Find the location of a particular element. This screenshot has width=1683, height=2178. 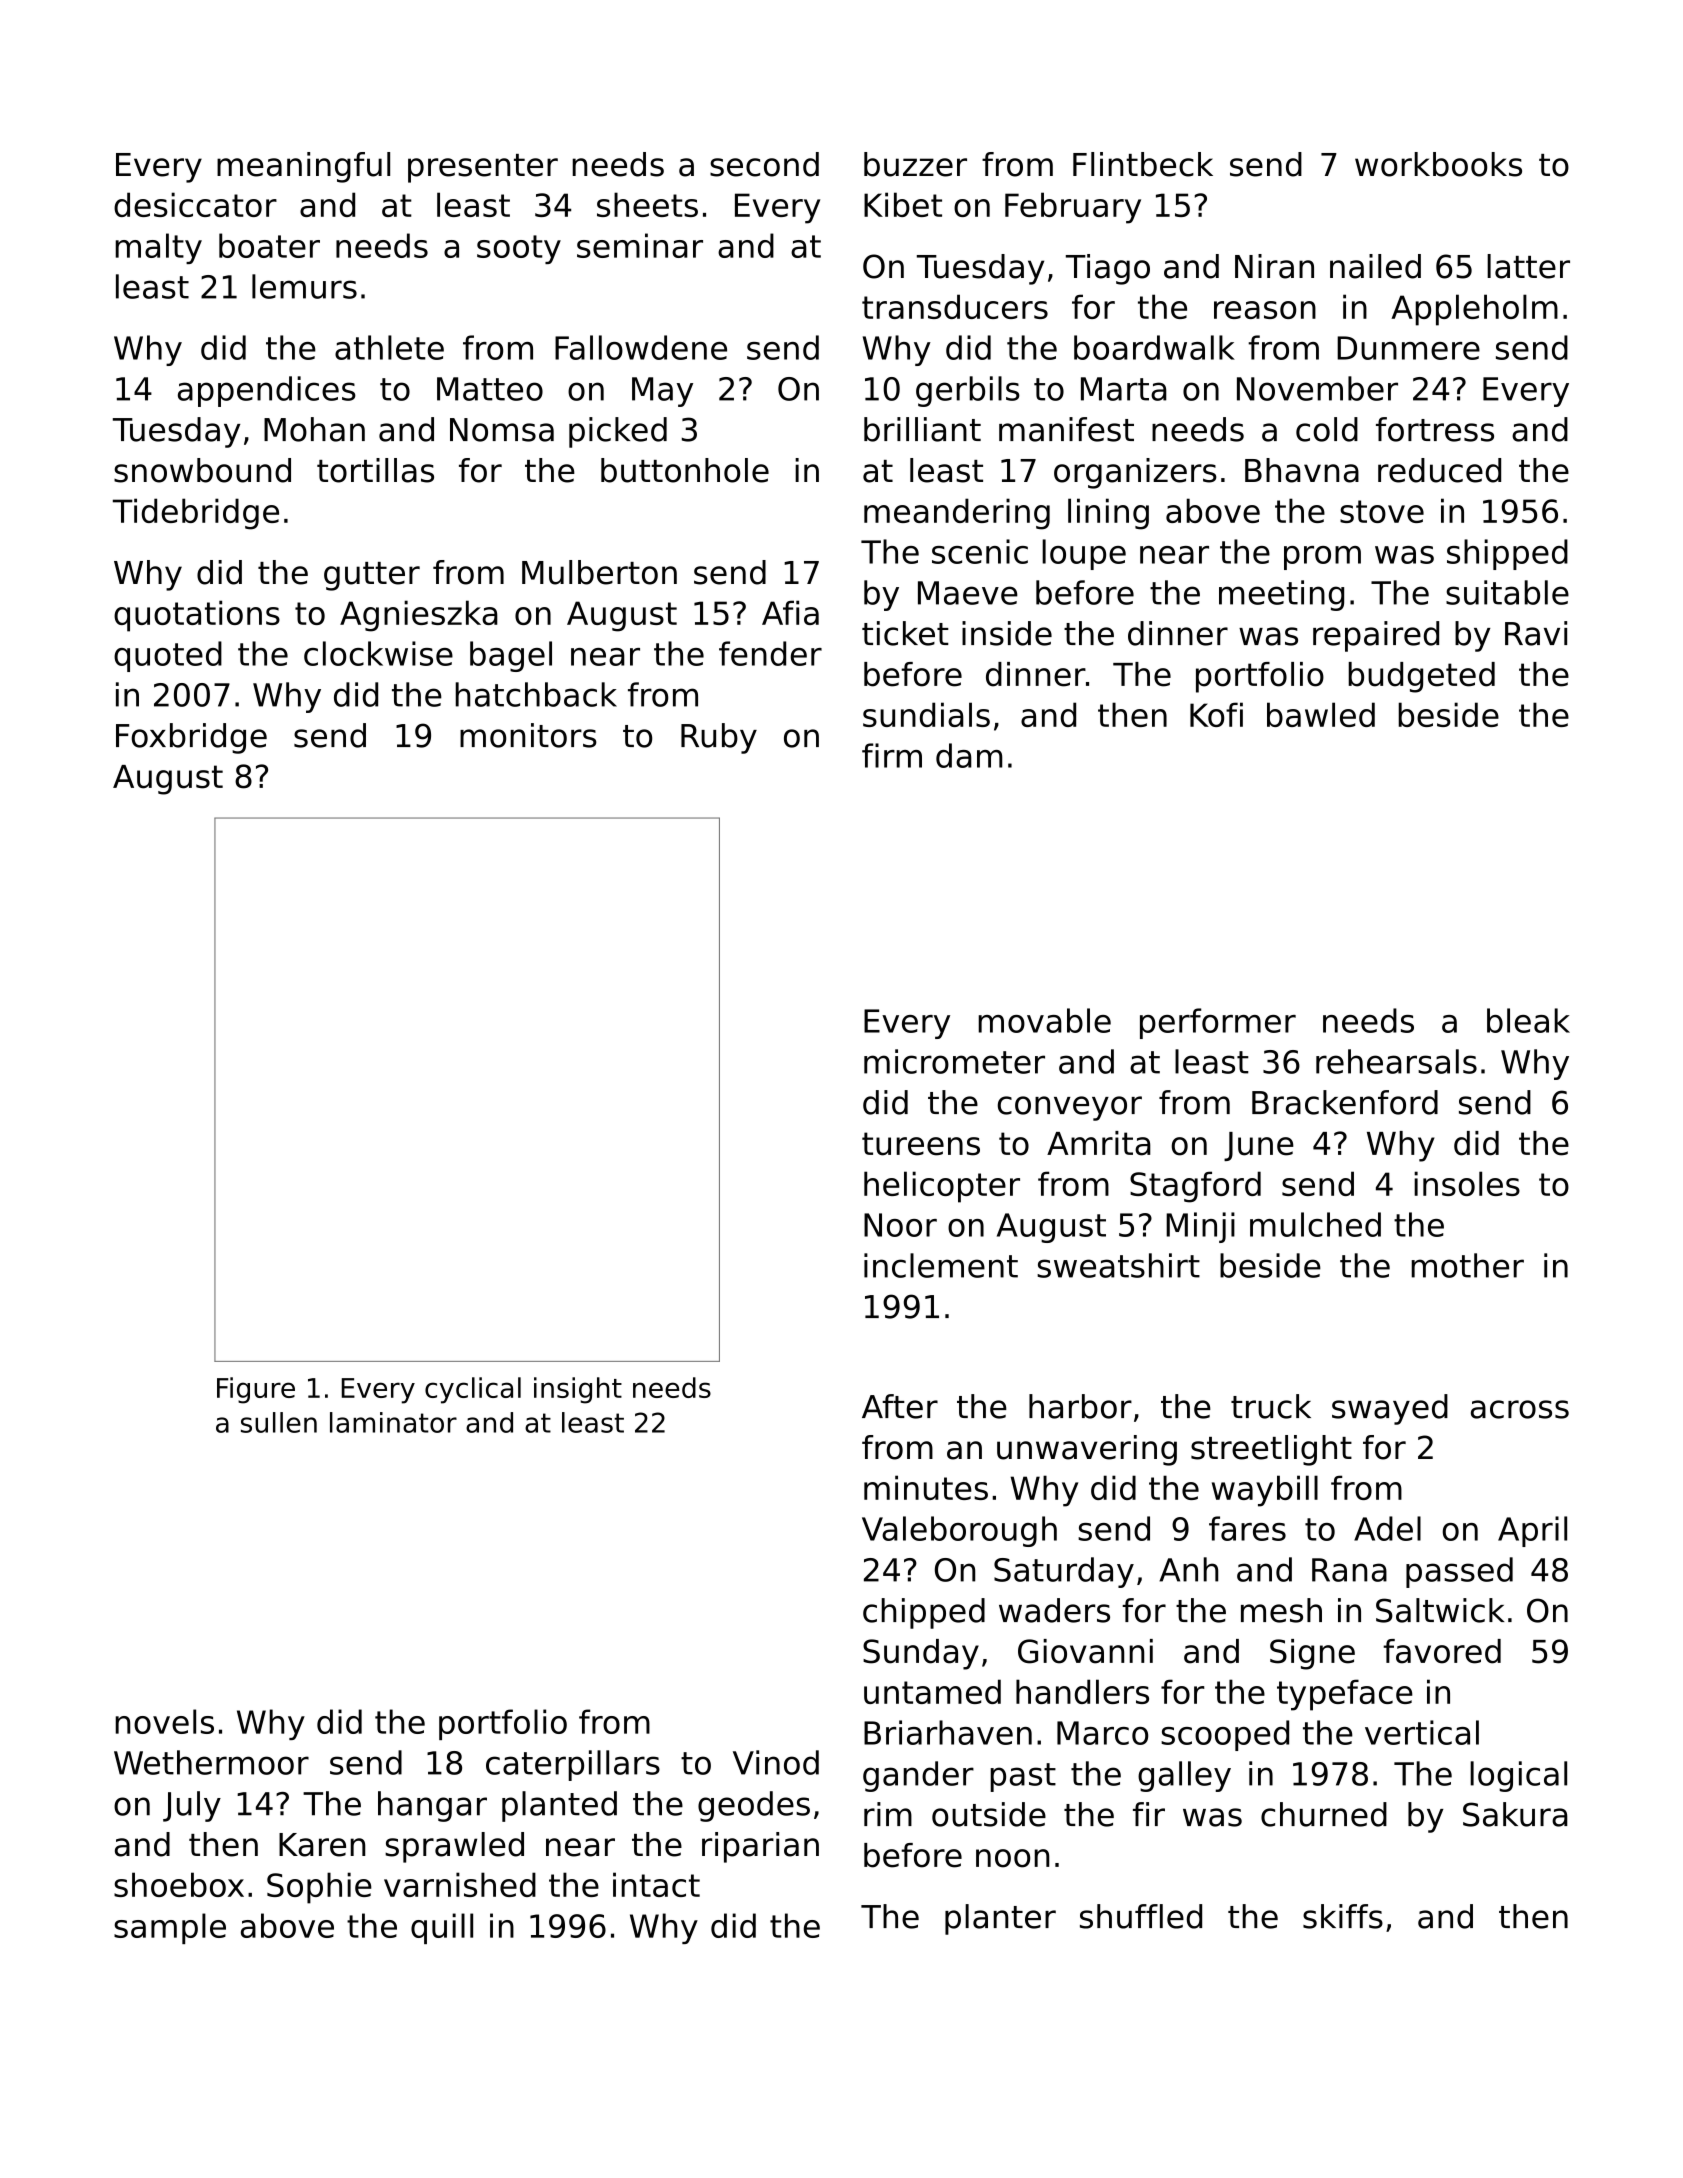

cyclical is located at coordinates (473, 1390).
